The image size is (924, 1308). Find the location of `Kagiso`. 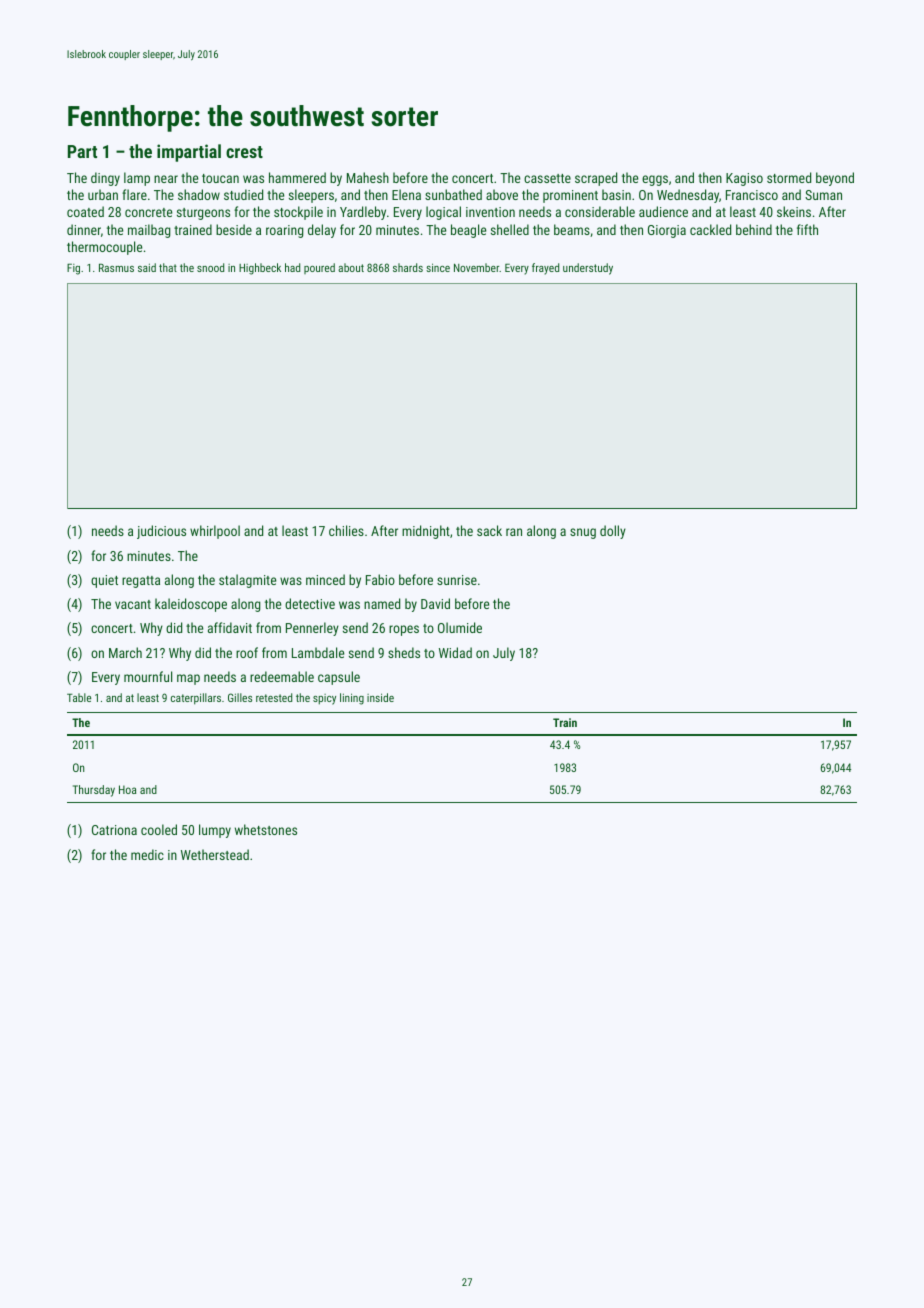

Kagiso is located at coordinates (744, 179).
